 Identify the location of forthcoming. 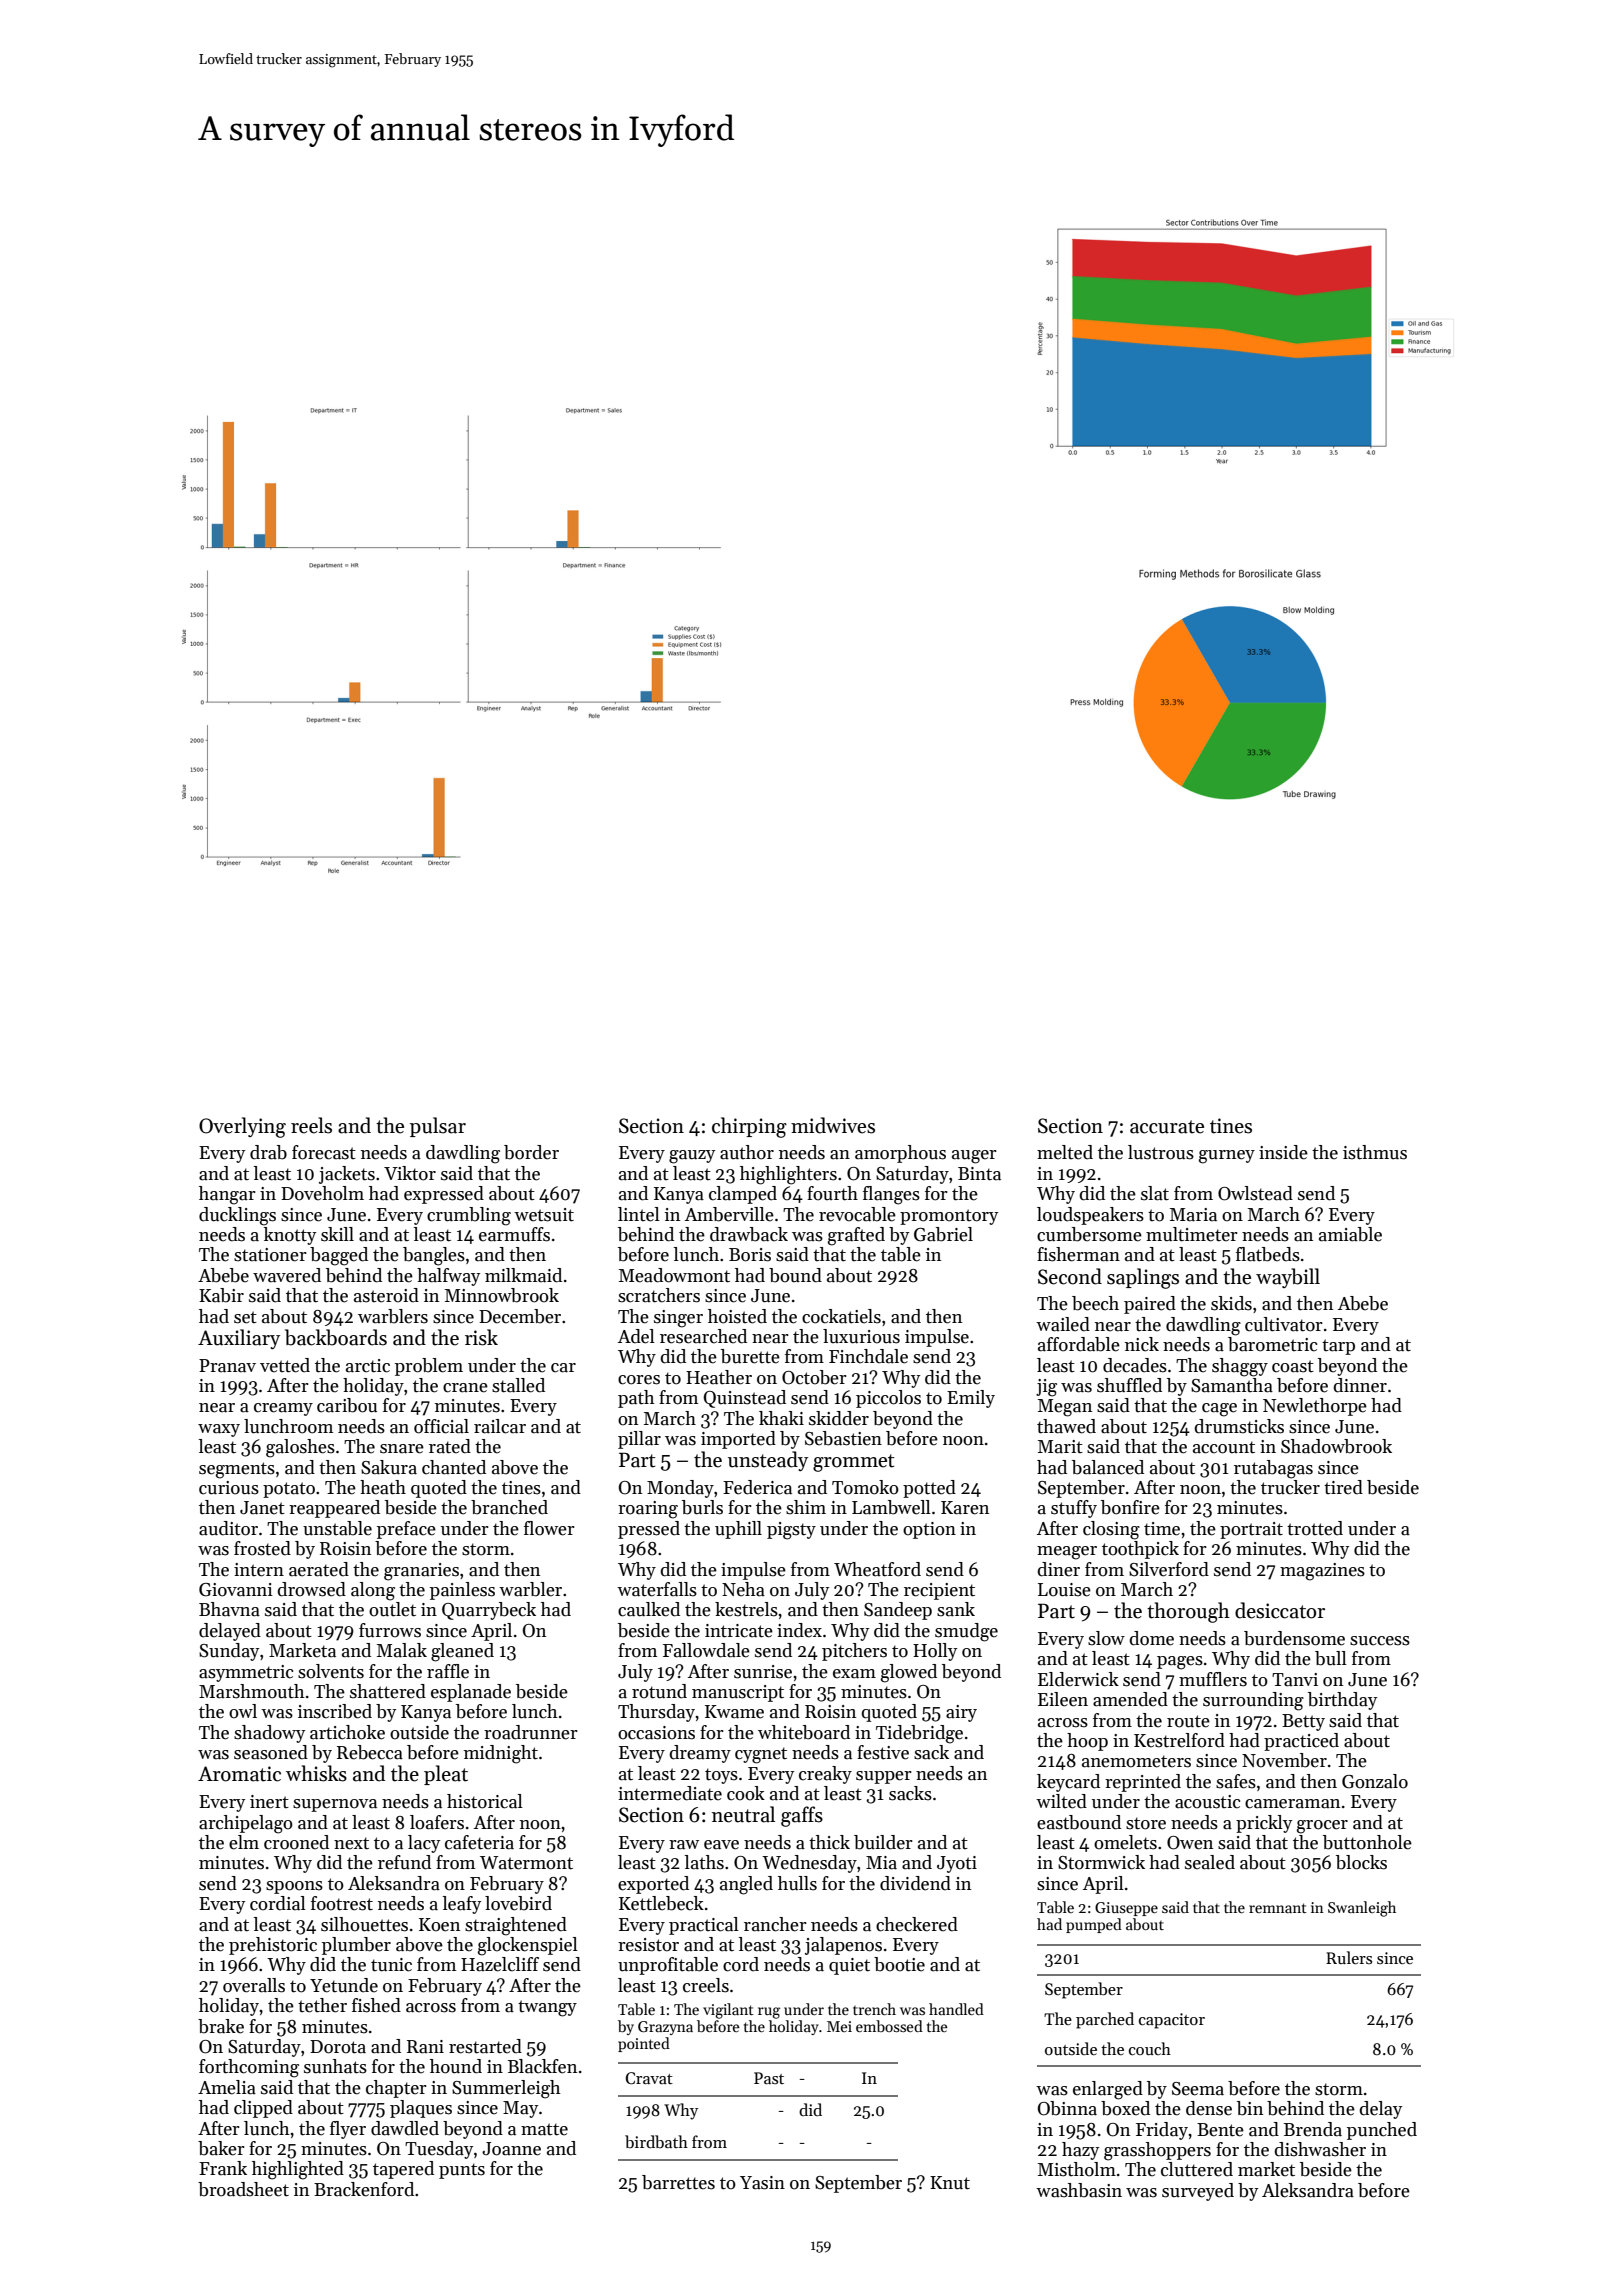
(249, 2068).
